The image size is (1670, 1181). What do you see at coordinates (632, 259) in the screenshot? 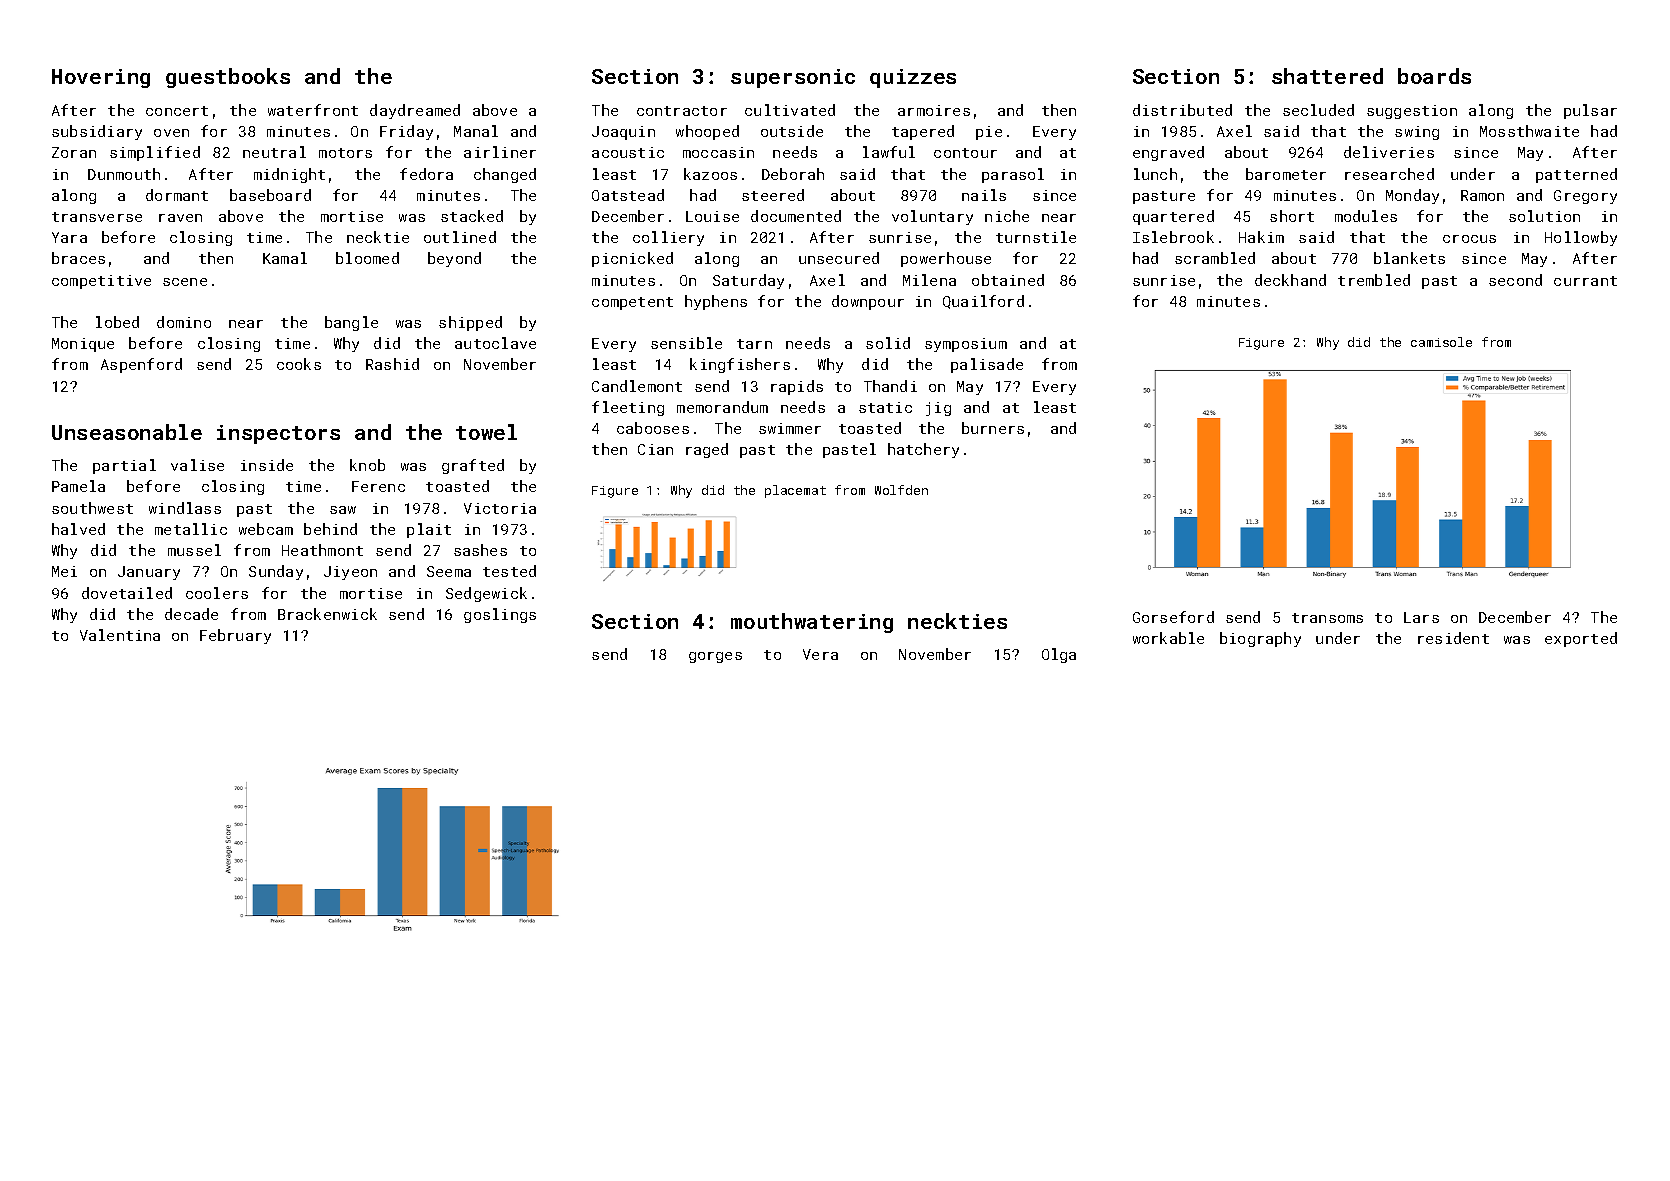
I see `picnicked` at bounding box center [632, 259].
